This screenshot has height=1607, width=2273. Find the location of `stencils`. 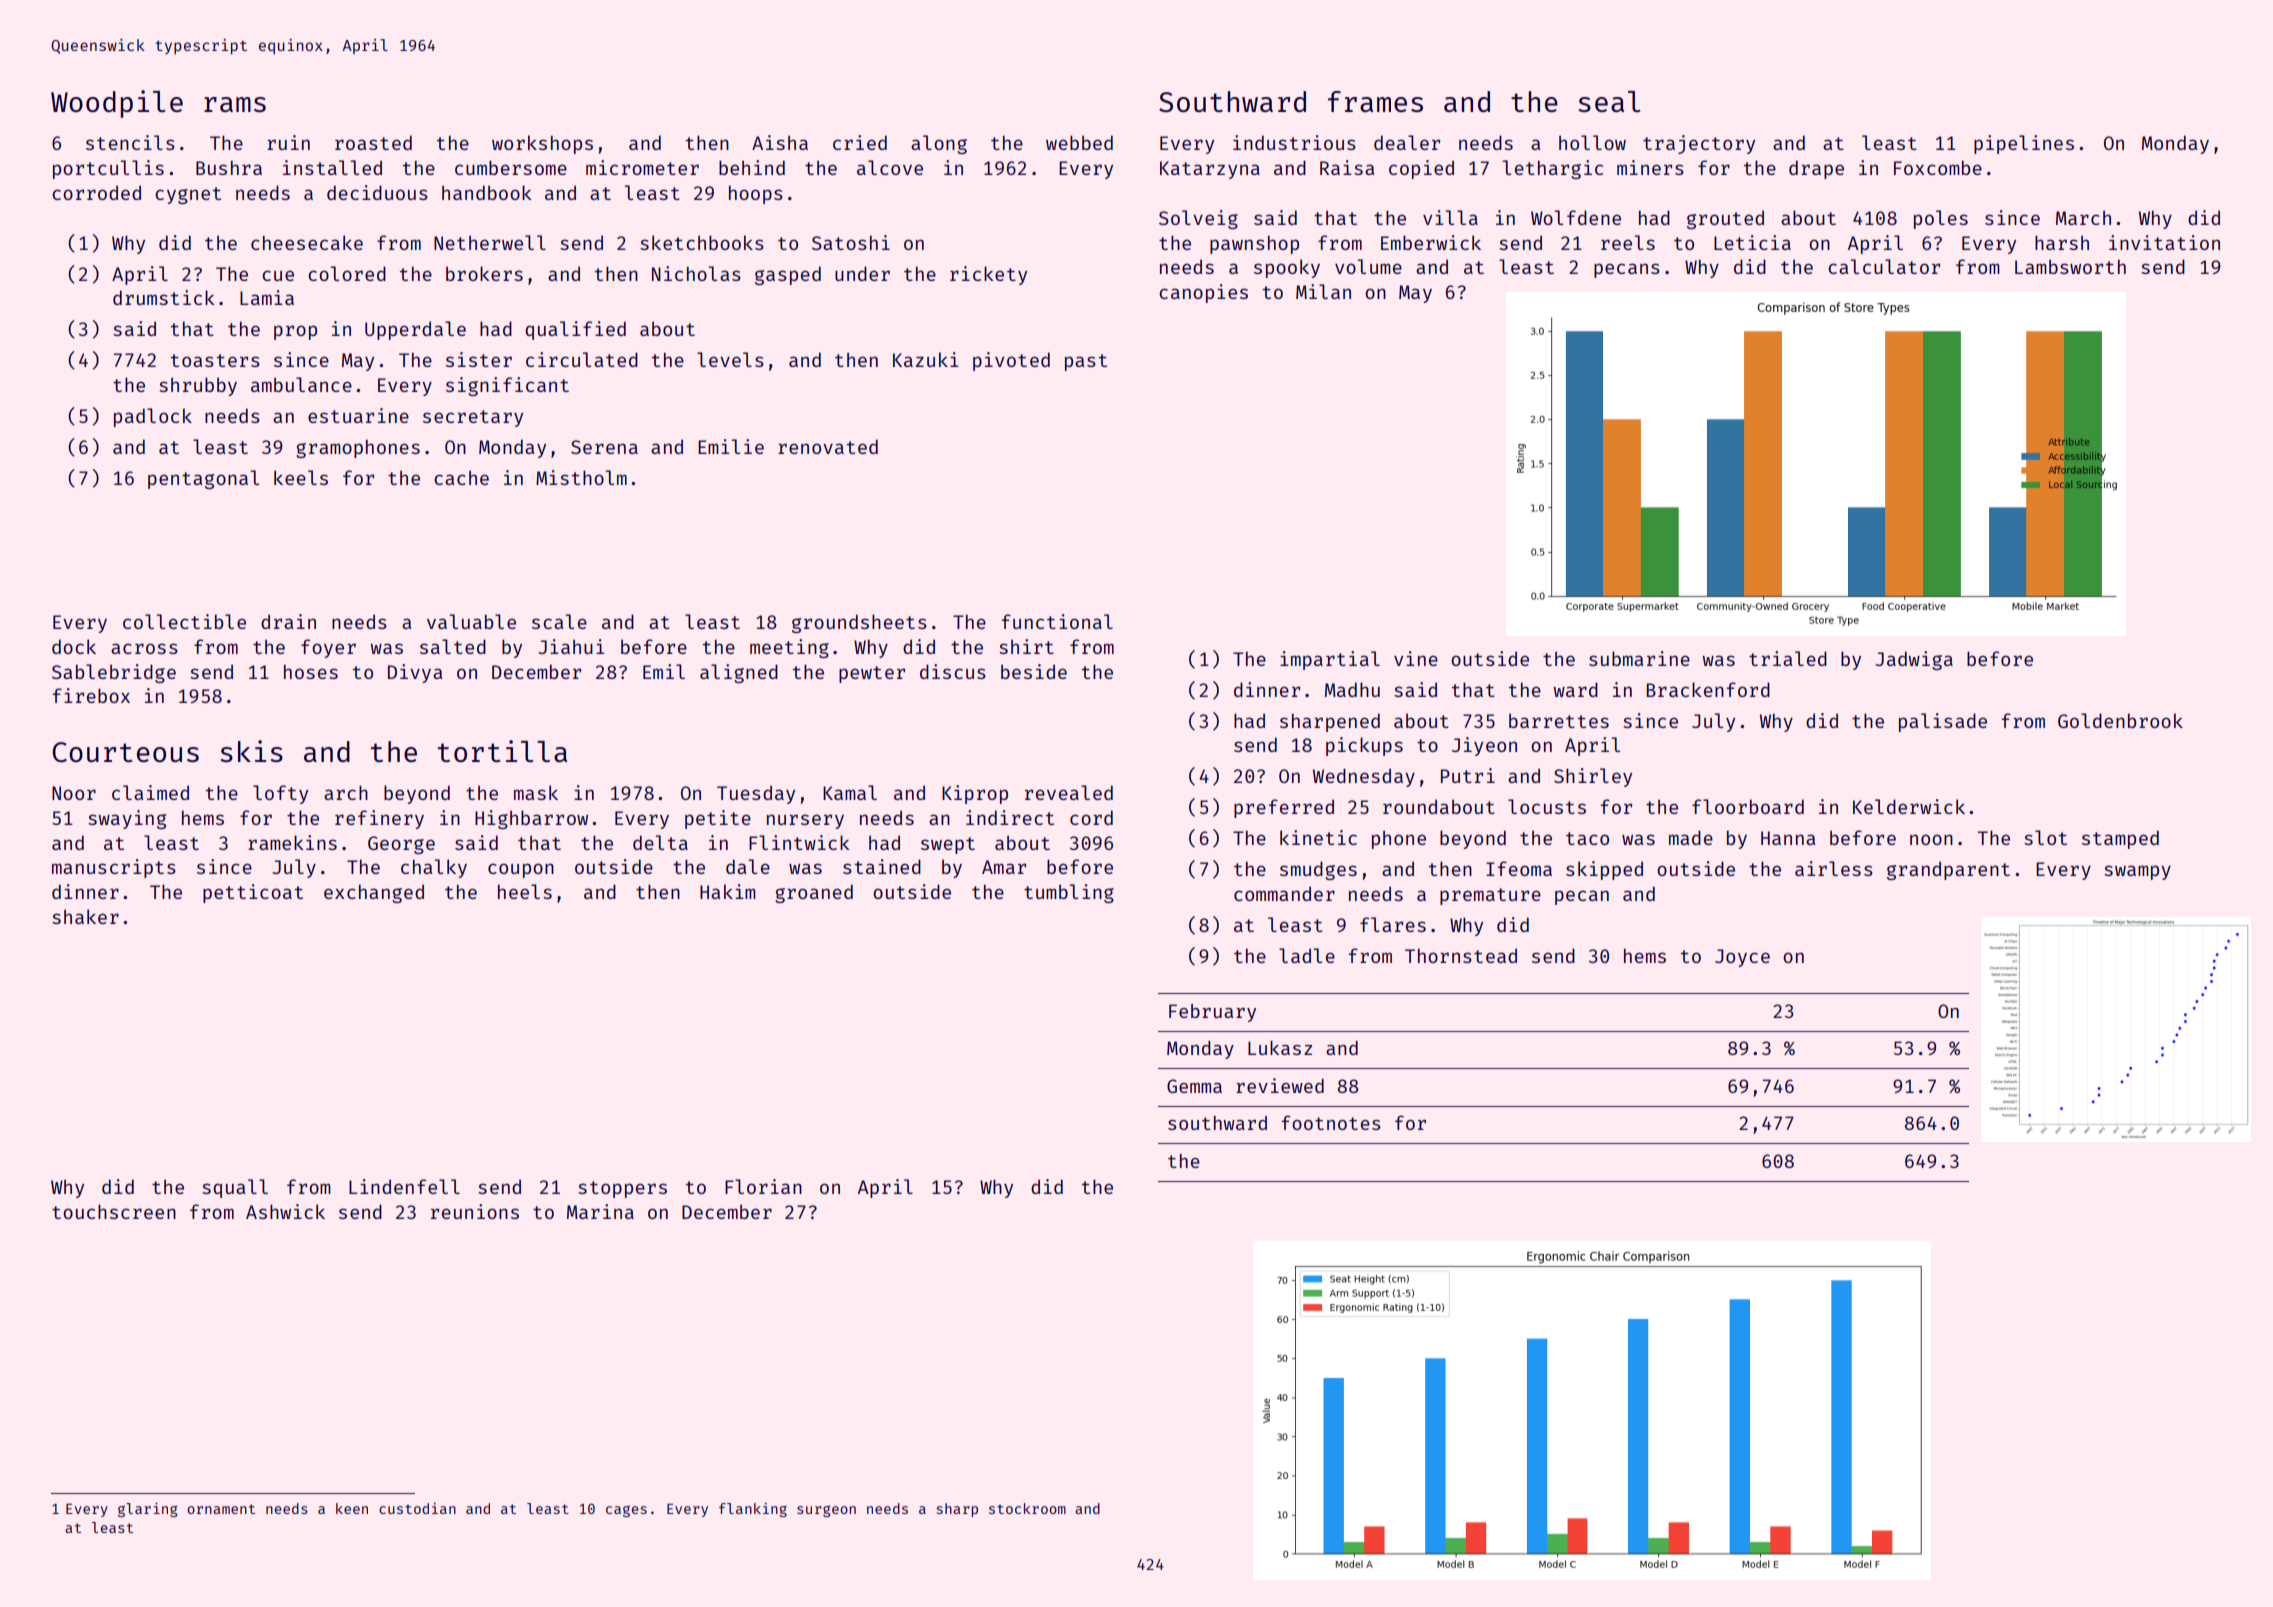

stencils is located at coordinates (130, 142).
